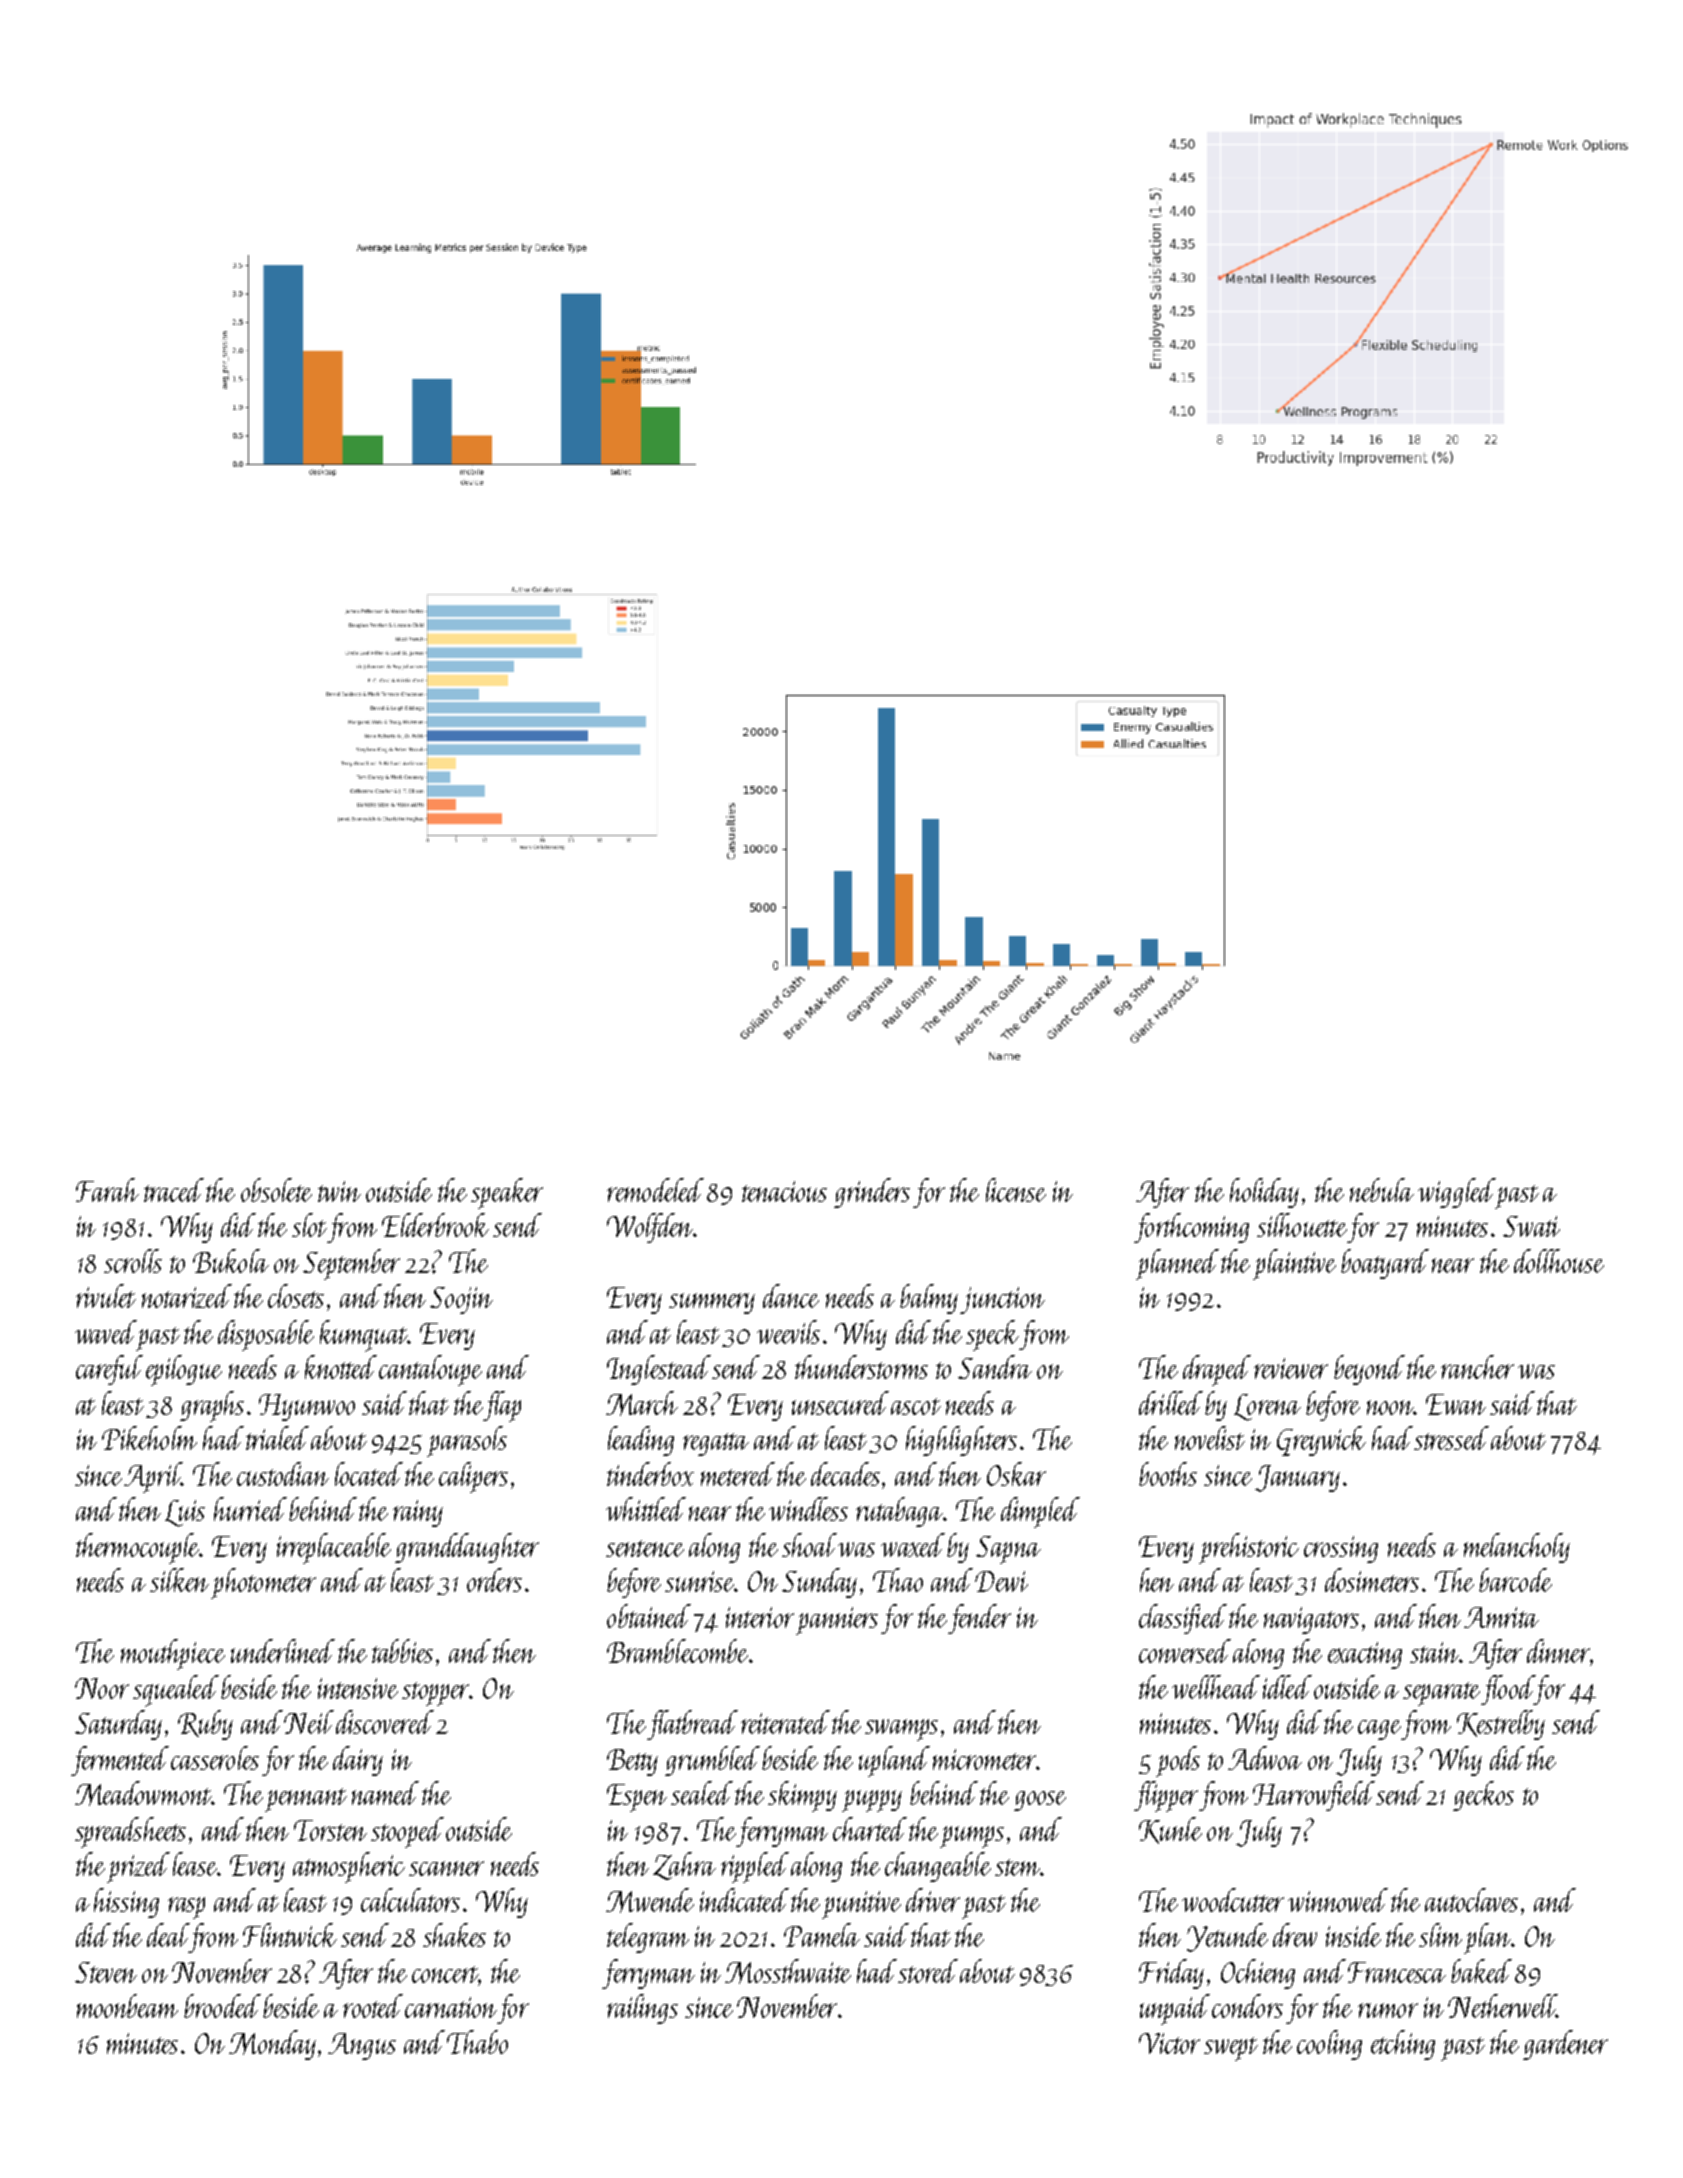 This screenshot has width=1683, height=2178. I want to click on Angus, so click(362, 2046).
